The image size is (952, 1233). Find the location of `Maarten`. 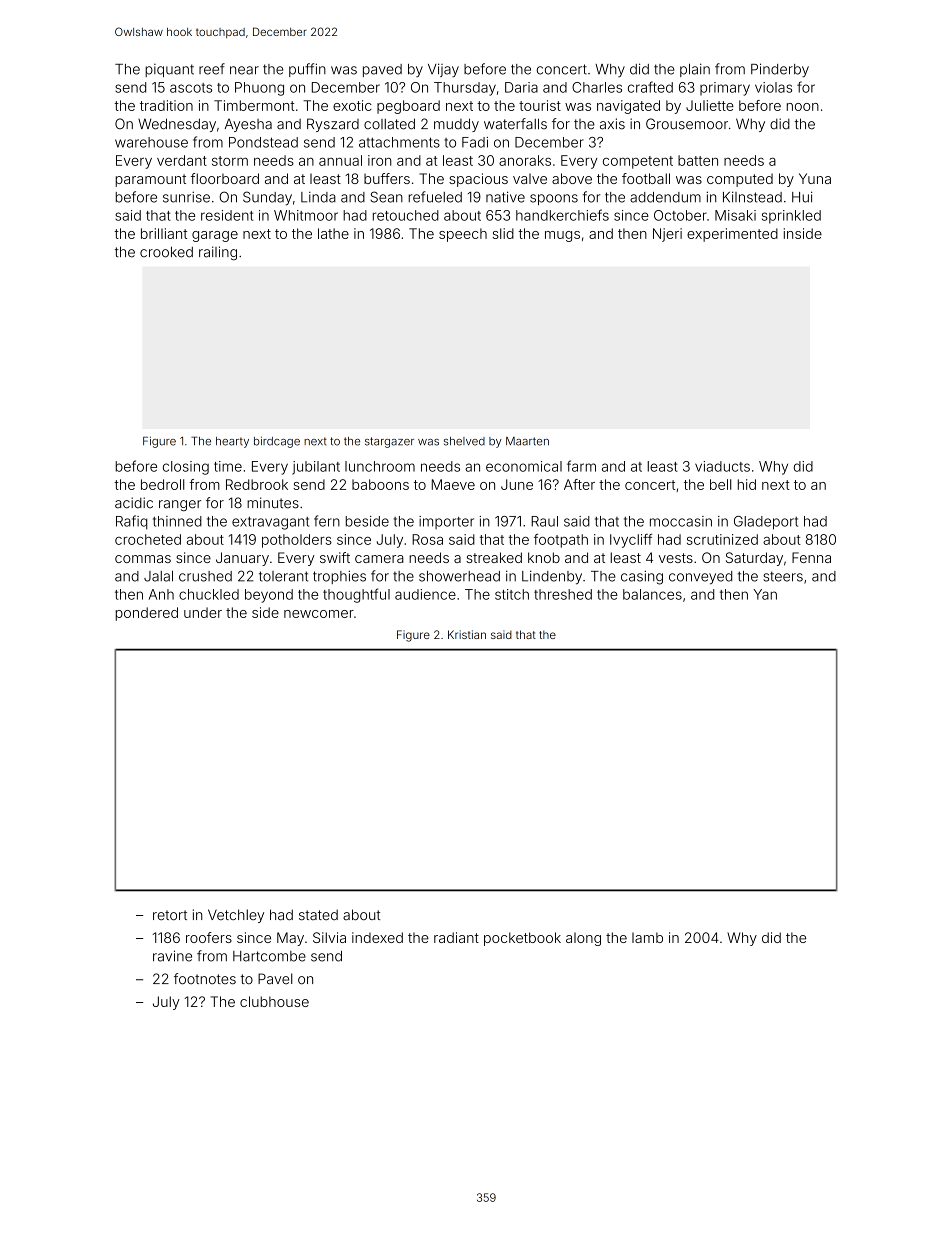

Maarten is located at coordinates (527, 441).
